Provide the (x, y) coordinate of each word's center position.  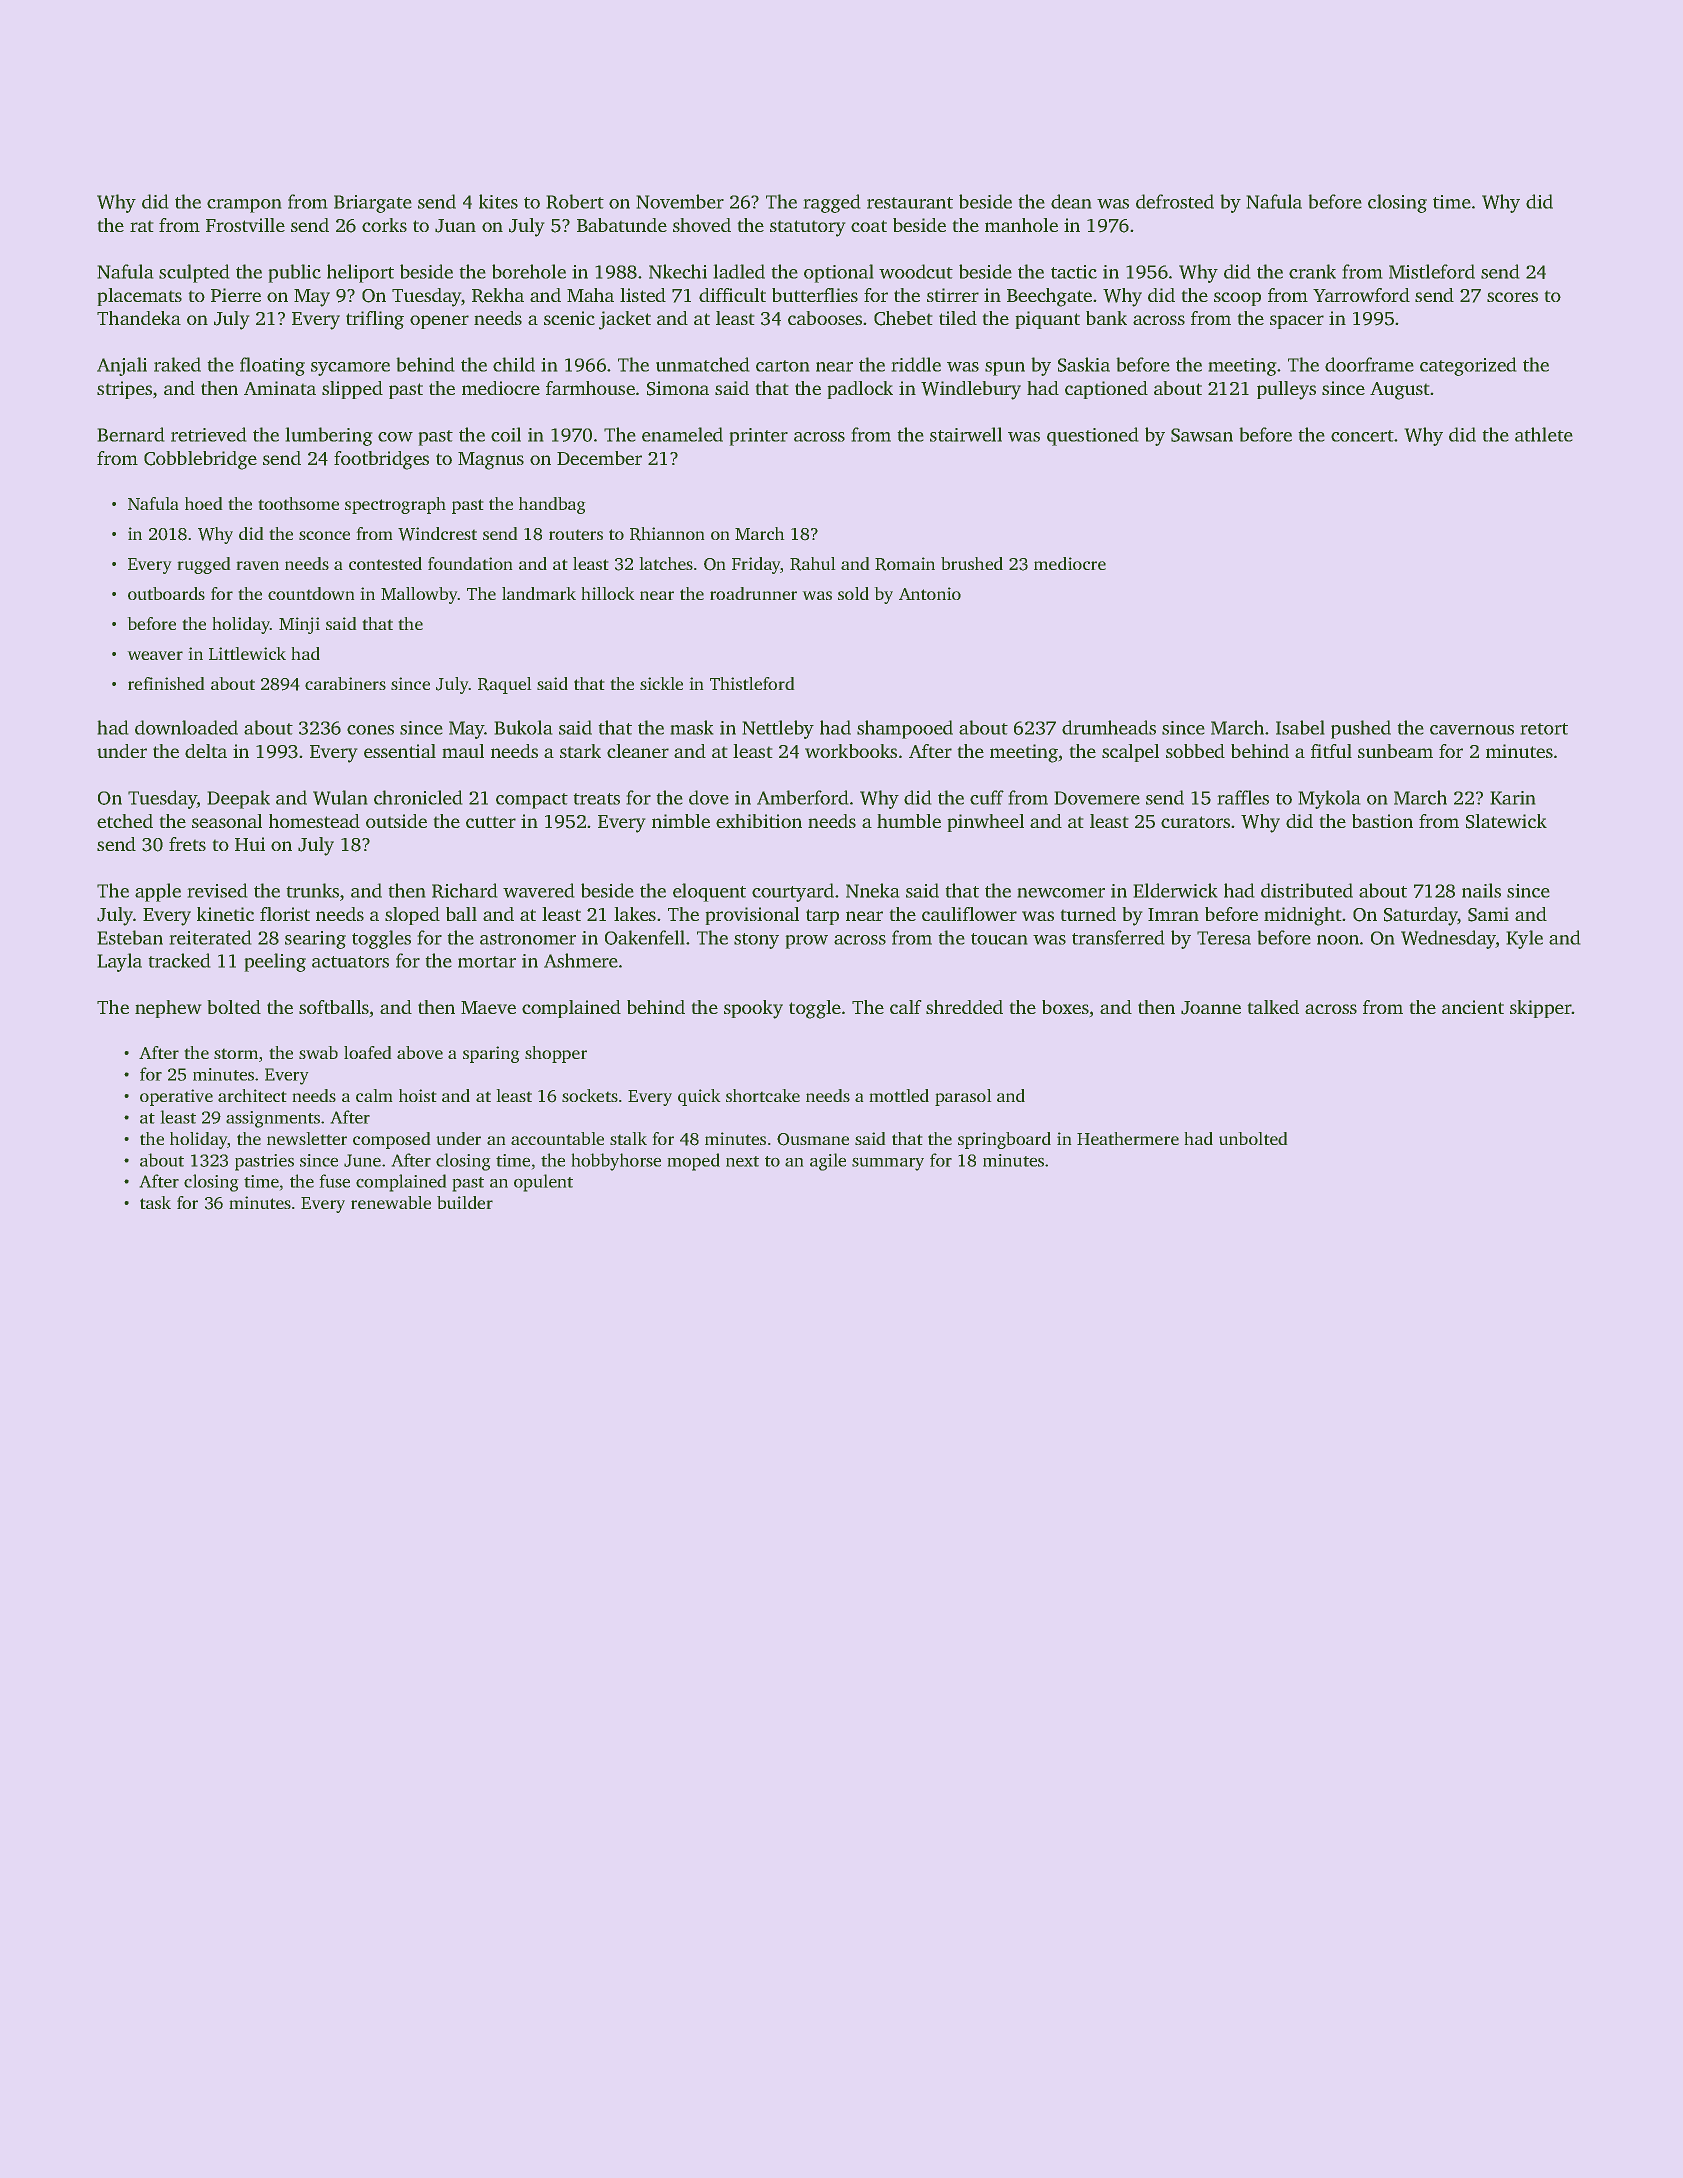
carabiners (345, 683)
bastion (1382, 821)
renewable (391, 1202)
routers (576, 534)
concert (1362, 436)
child (514, 364)
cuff (987, 797)
